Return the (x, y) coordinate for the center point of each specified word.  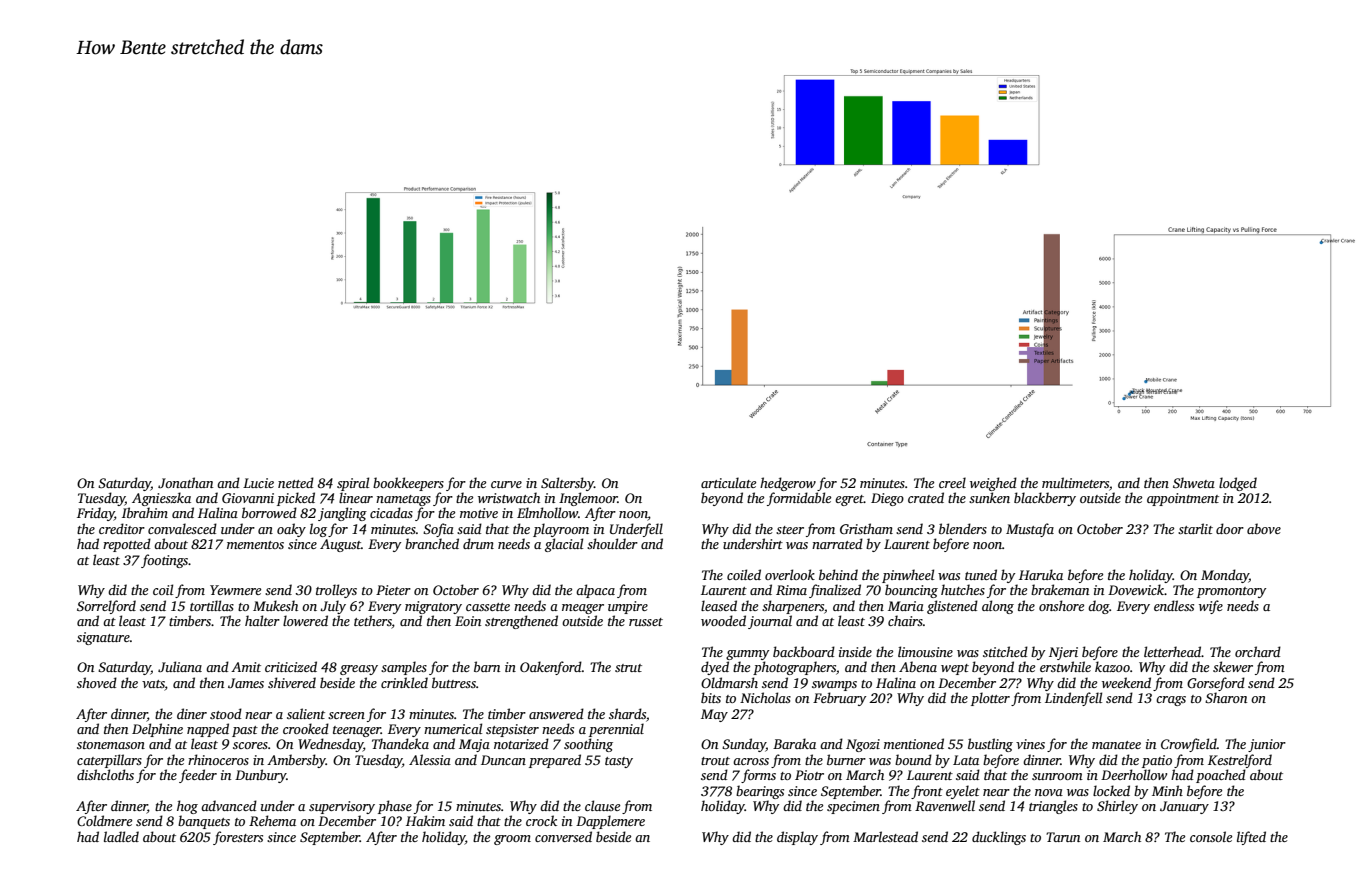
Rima (791, 590)
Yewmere (235, 590)
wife (1211, 607)
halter (262, 620)
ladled (121, 836)
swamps (834, 686)
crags (1171, 701)
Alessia (430, 759)
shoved (97, 682)
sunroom (1057, 776)
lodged (1238, 484)
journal (770, 622)
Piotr (809, 775)
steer (790, 530)
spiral (353, 484)
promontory (1231, 592)
